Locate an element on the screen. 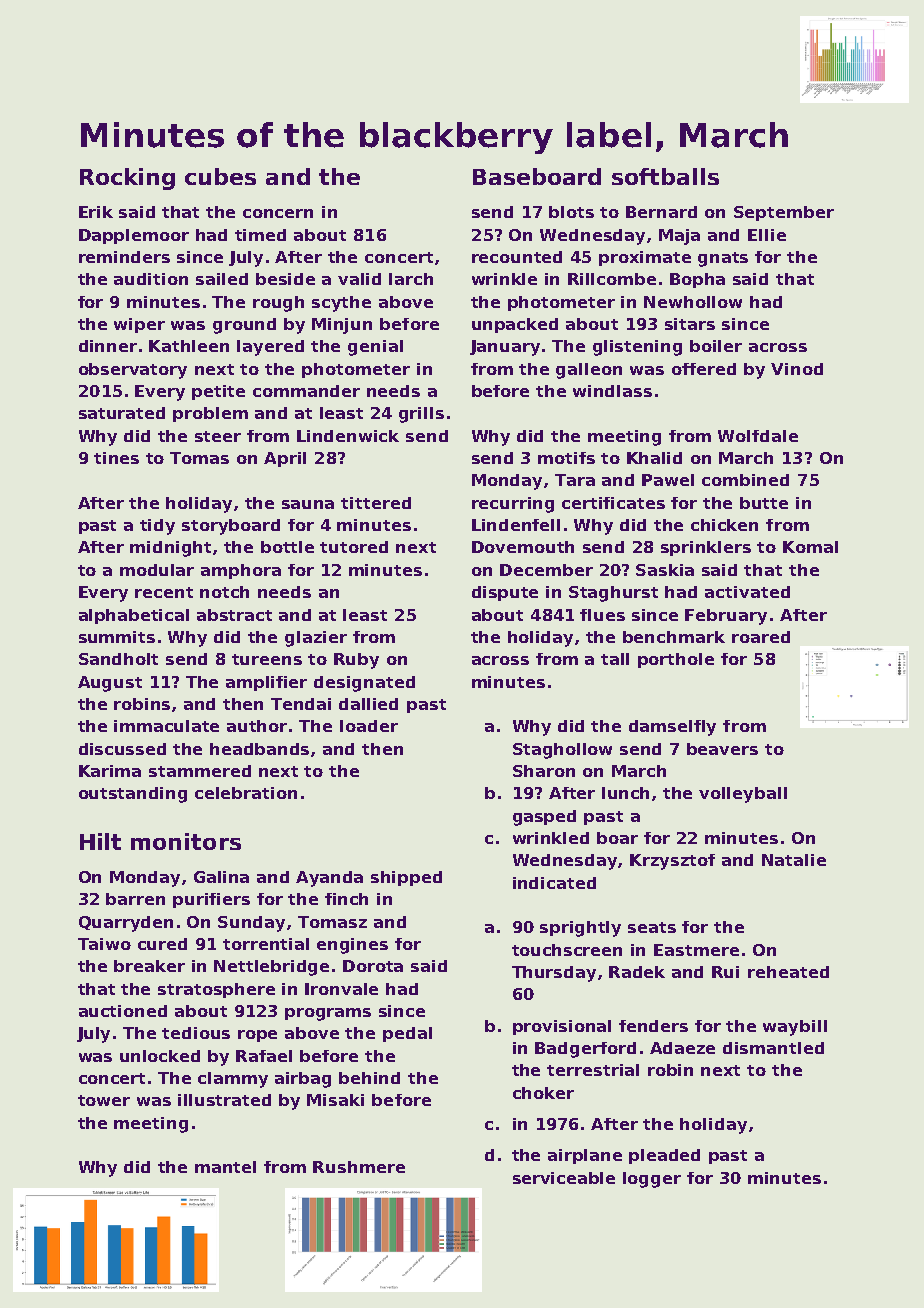 The width and height of the screenshot is (924, 1308). cubes is located at coordinates (220, 176).
